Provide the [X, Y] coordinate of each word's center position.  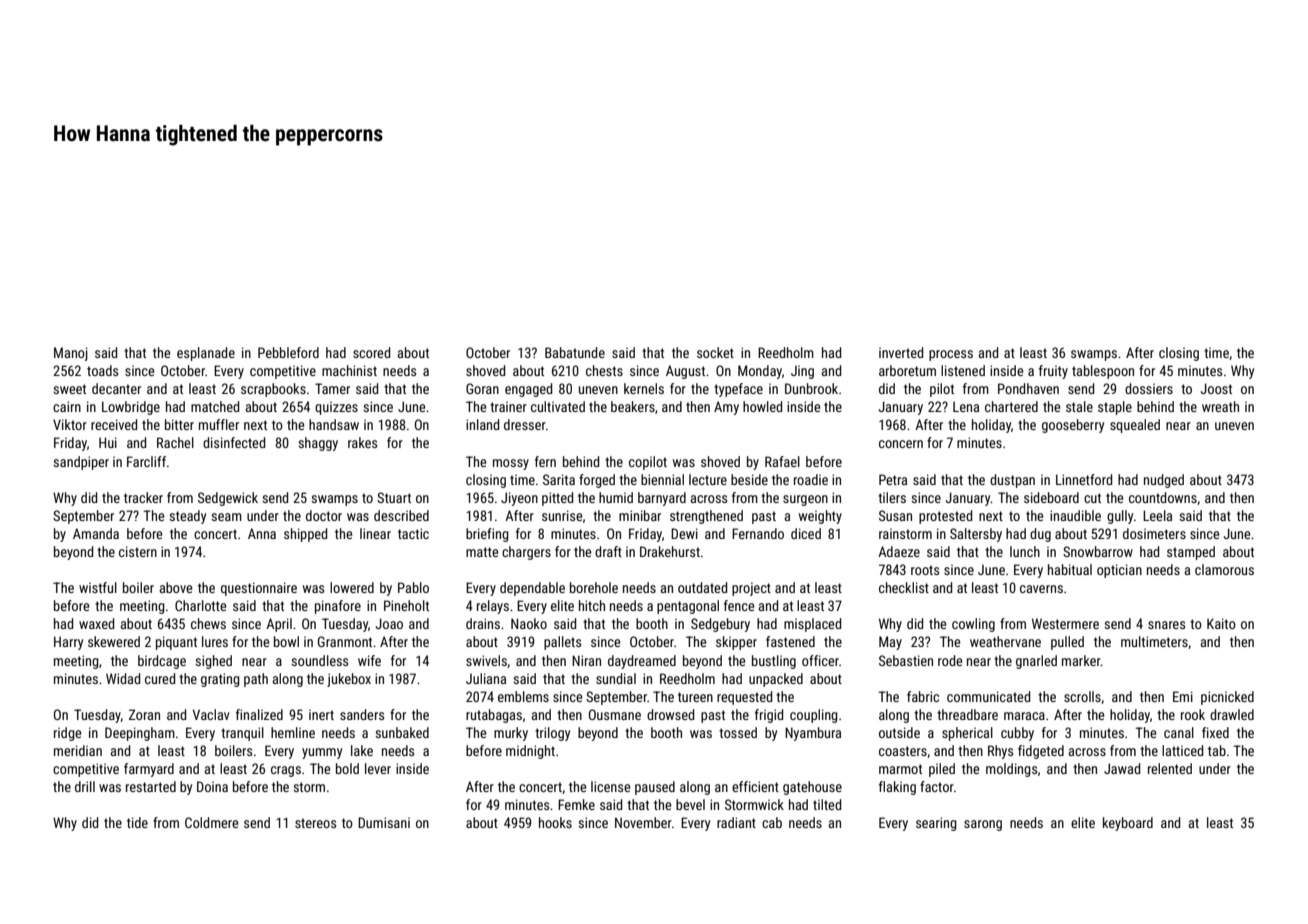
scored [371, 352]
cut [1092, 498]
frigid [769, 716]
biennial [662, 479]
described [401, 515]
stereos [315, 823]
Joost [1216, 388]
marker [1081, 660]
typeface [738, 390]
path [256, 680]
